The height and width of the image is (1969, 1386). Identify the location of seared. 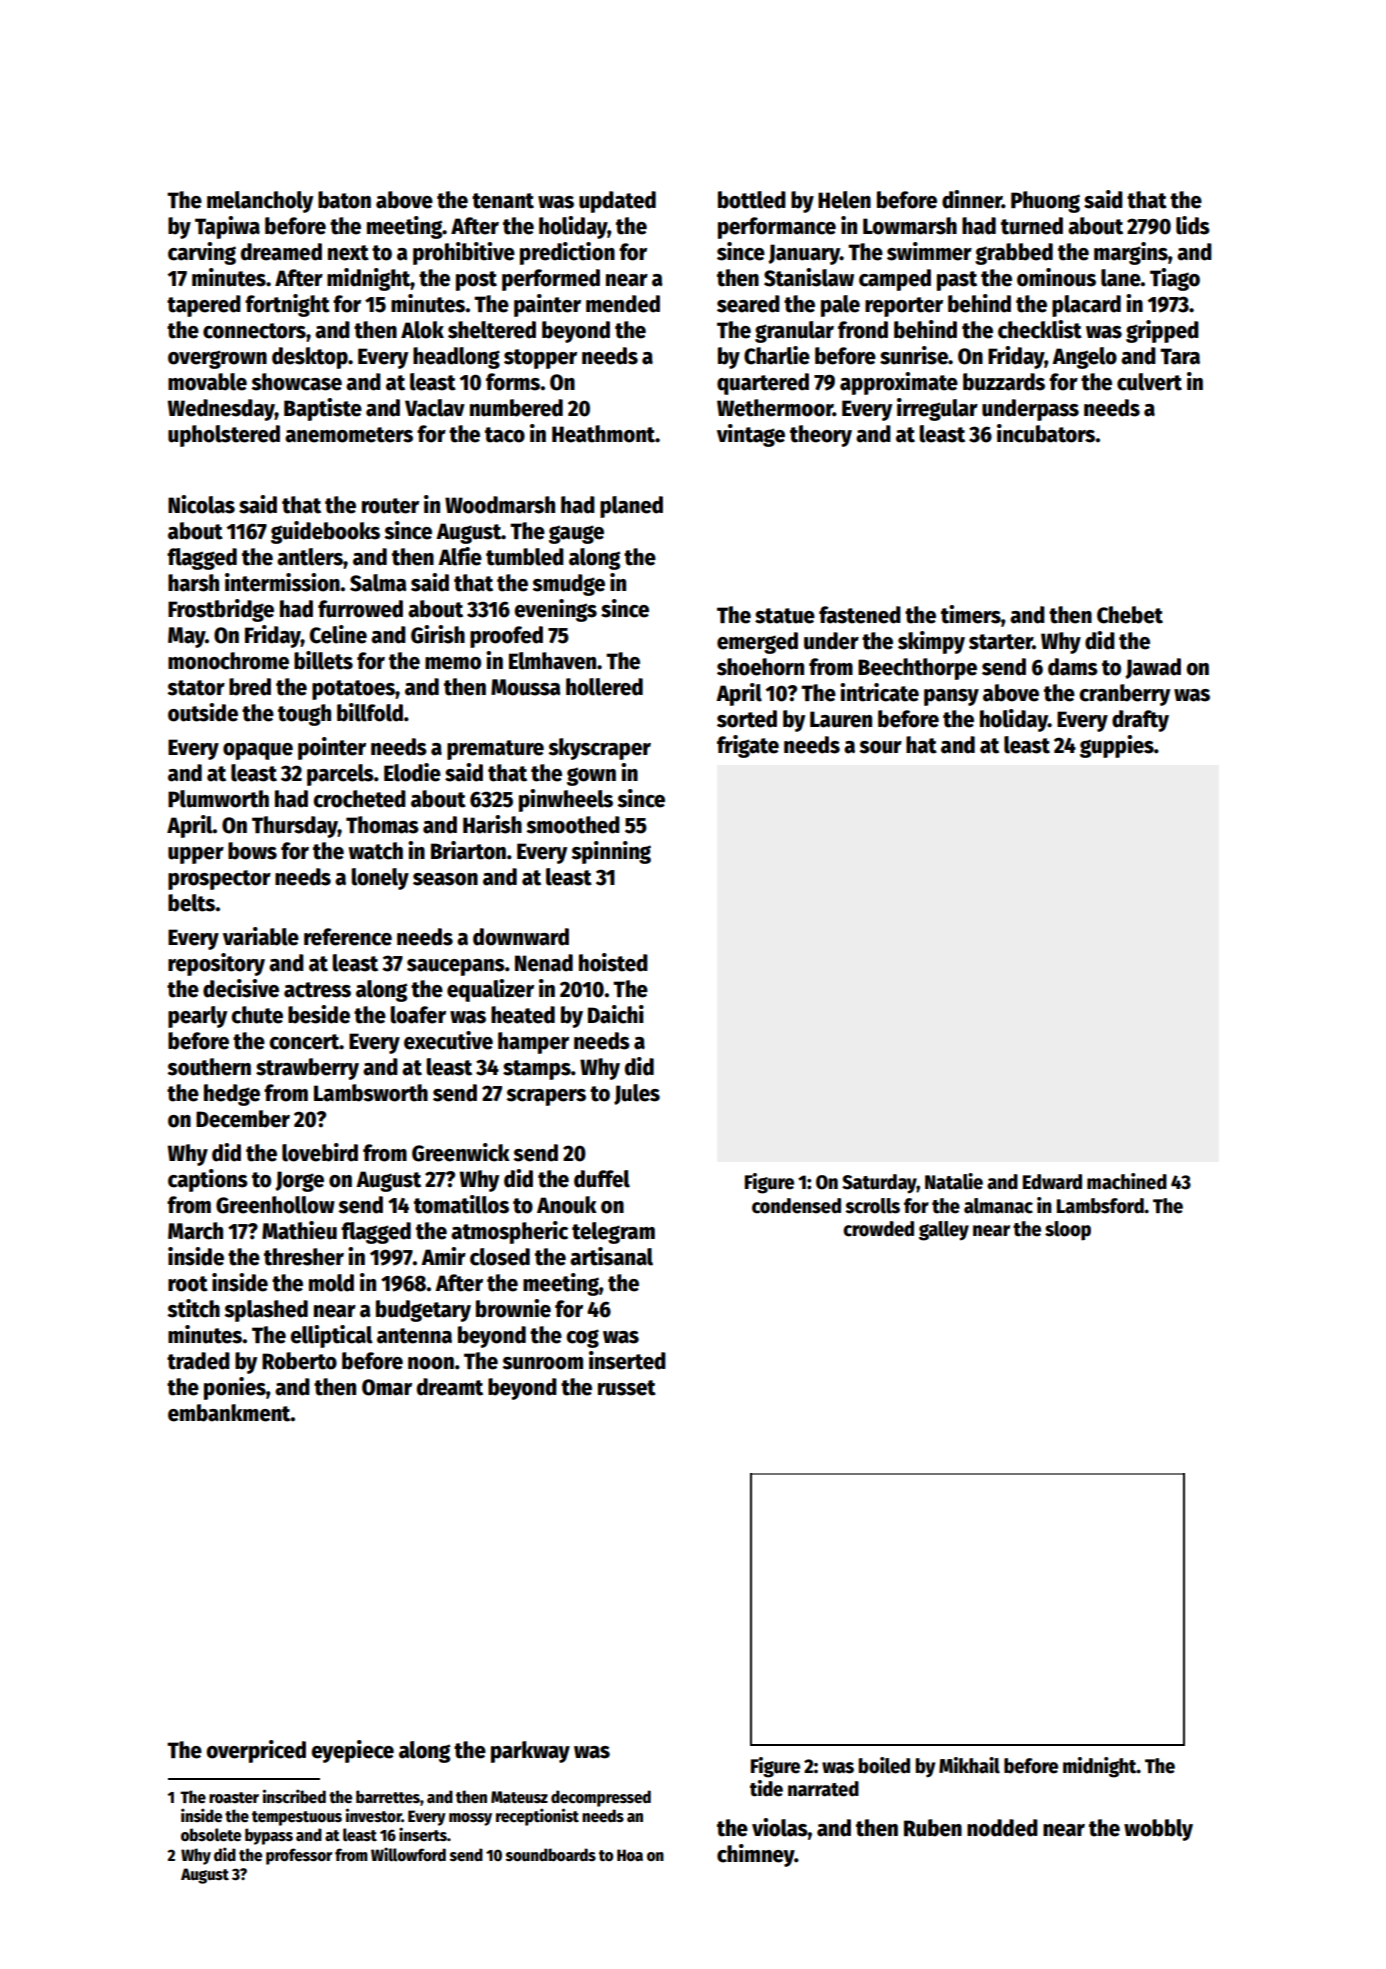
(748, 304).
